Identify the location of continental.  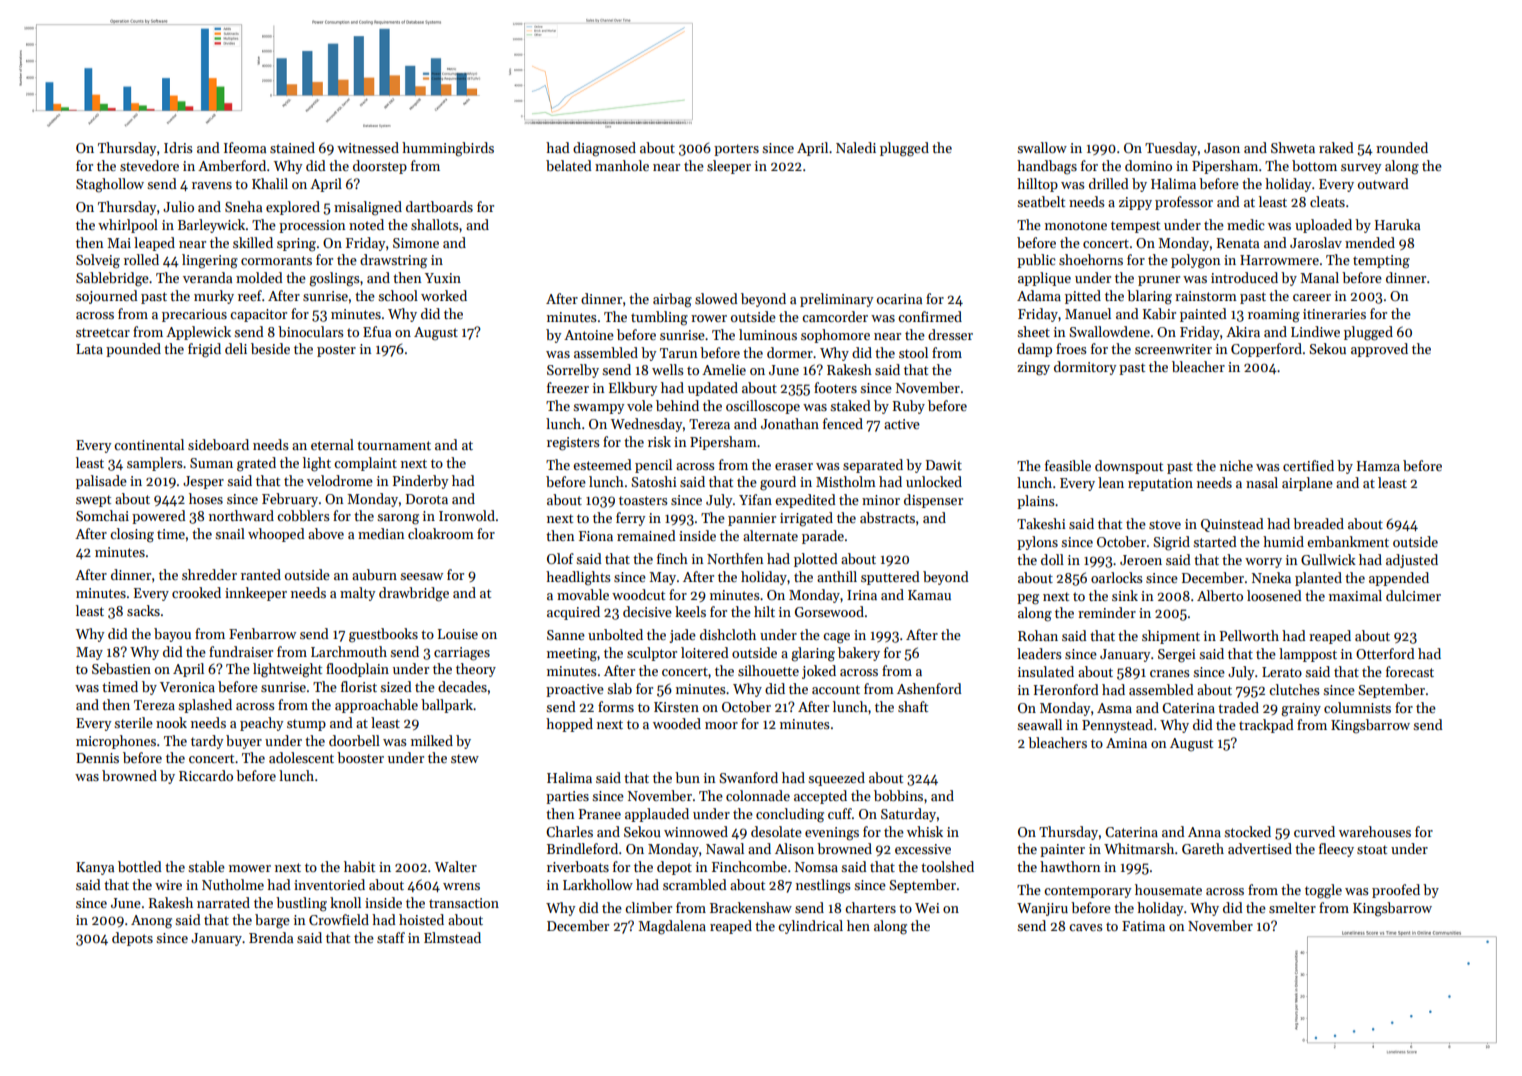
(149, 444).
